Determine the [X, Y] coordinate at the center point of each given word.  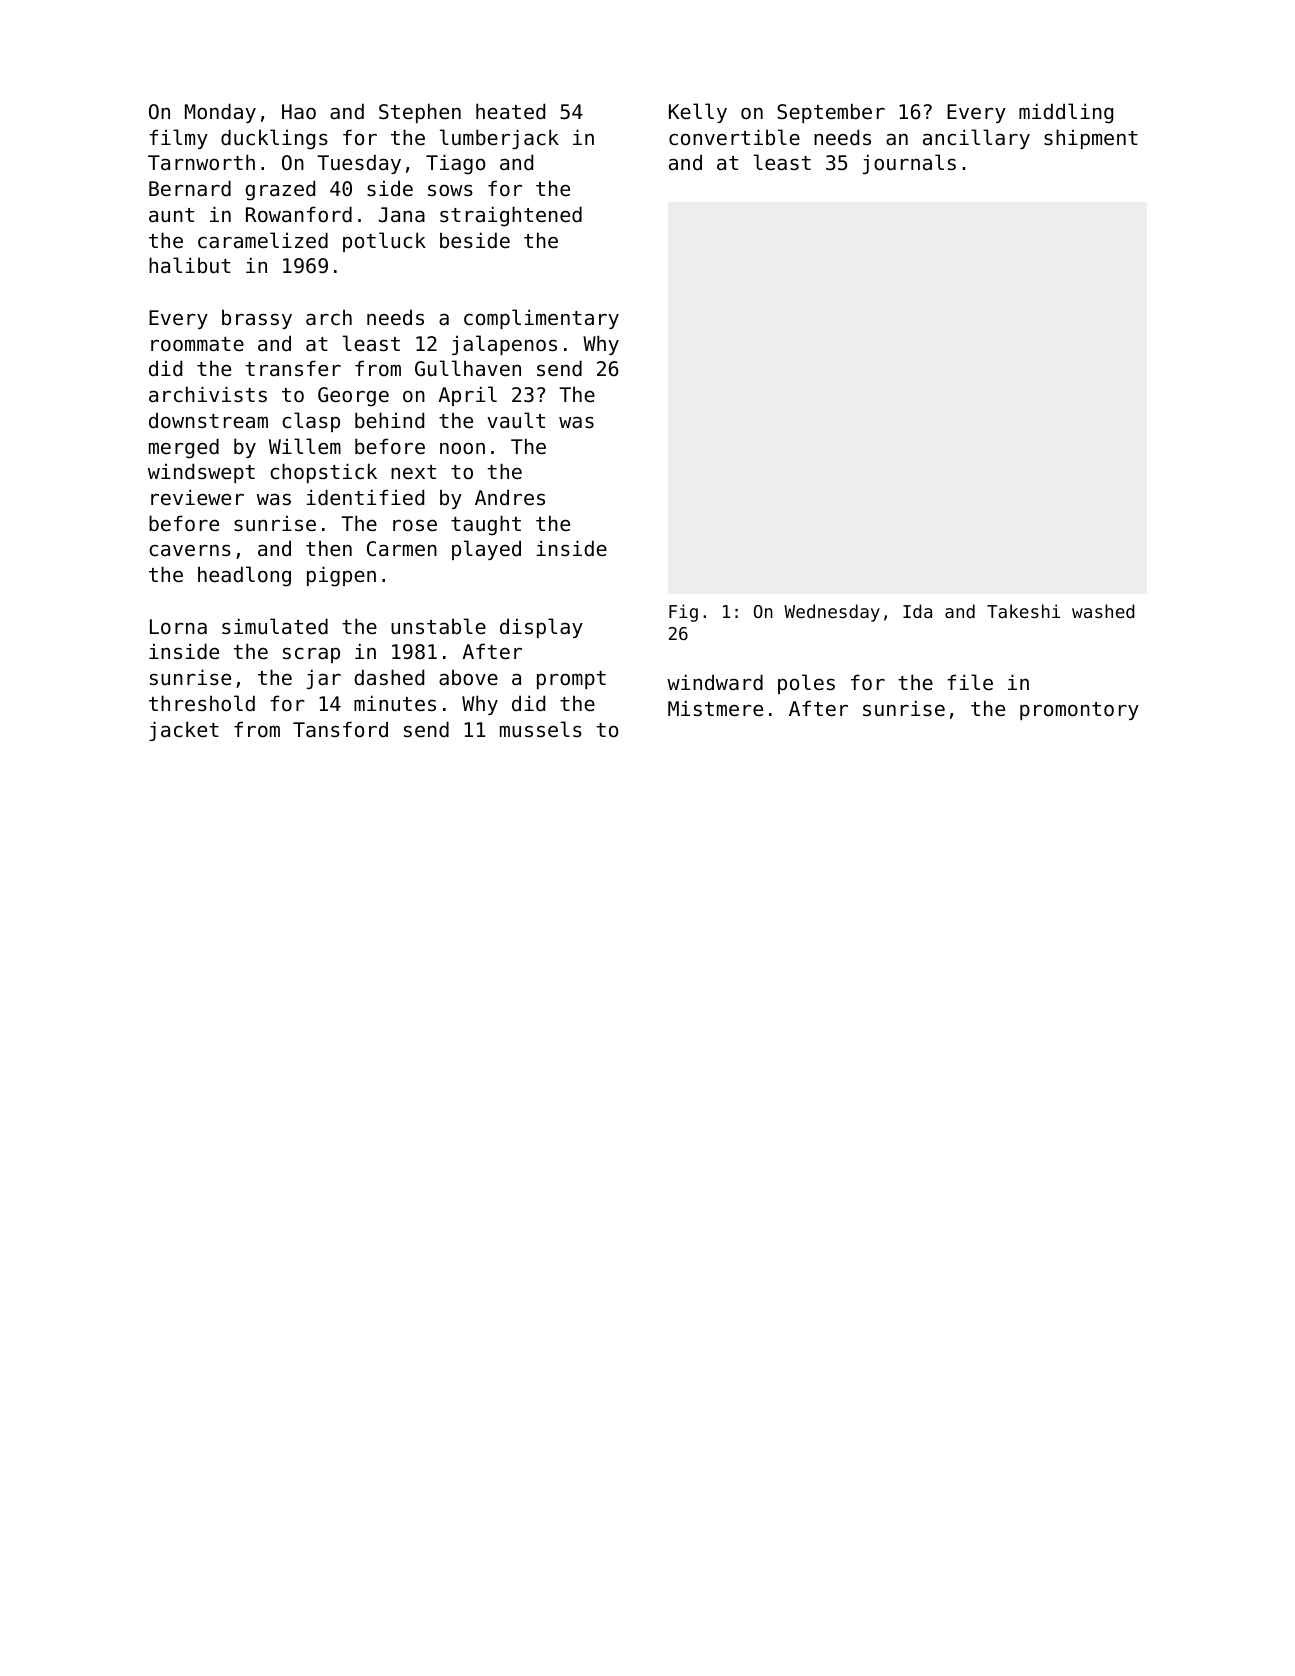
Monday [220, 113]
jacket [184, 731]
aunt [171, 215]
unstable [438, 626]
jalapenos [504, 345]
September [831, 113]
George [353, 397]
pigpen [341, 576]
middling [1066, 113]
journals [909, 164]
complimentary [541, 319]
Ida [917, 611]
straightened [511, 216]
